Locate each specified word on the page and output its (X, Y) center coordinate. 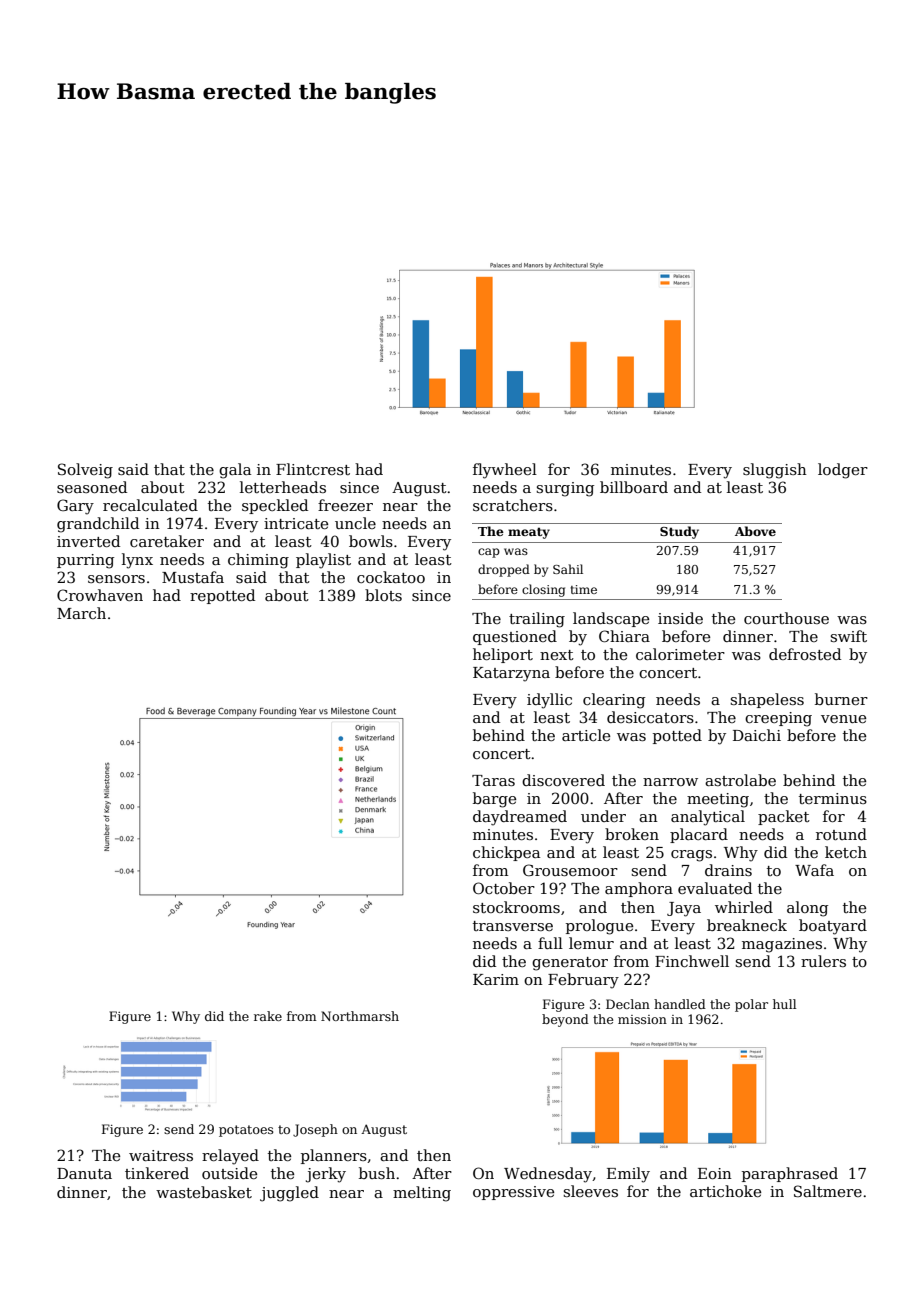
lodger (843, 471)
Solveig (85, 471)
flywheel (505, 471)
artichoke (725, 1191)
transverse (513, 926)
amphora (639, 889)
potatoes (246, 1131)
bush (377, 1173)
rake (268, 1016)
